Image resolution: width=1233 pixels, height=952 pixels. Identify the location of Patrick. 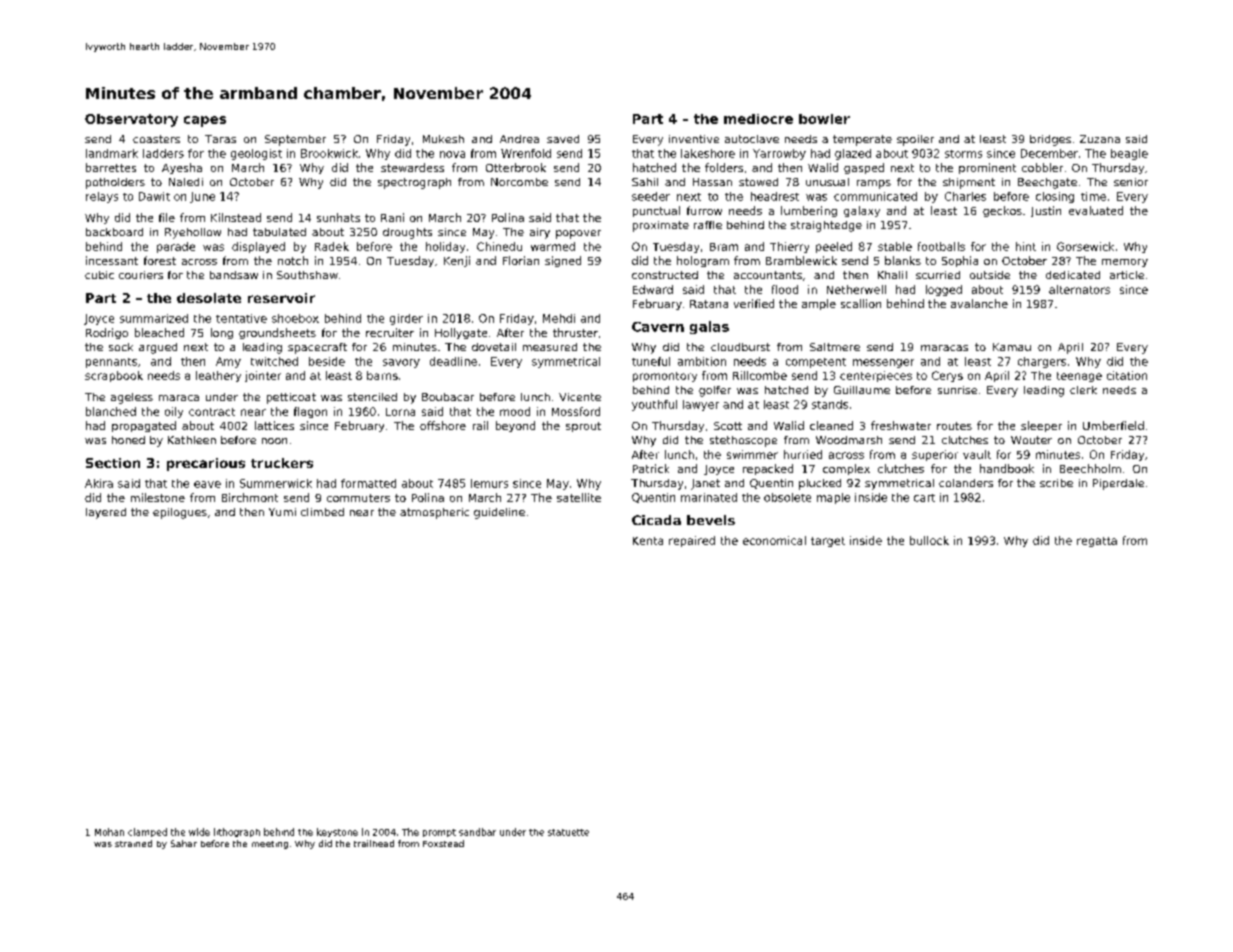
(651, 468).
